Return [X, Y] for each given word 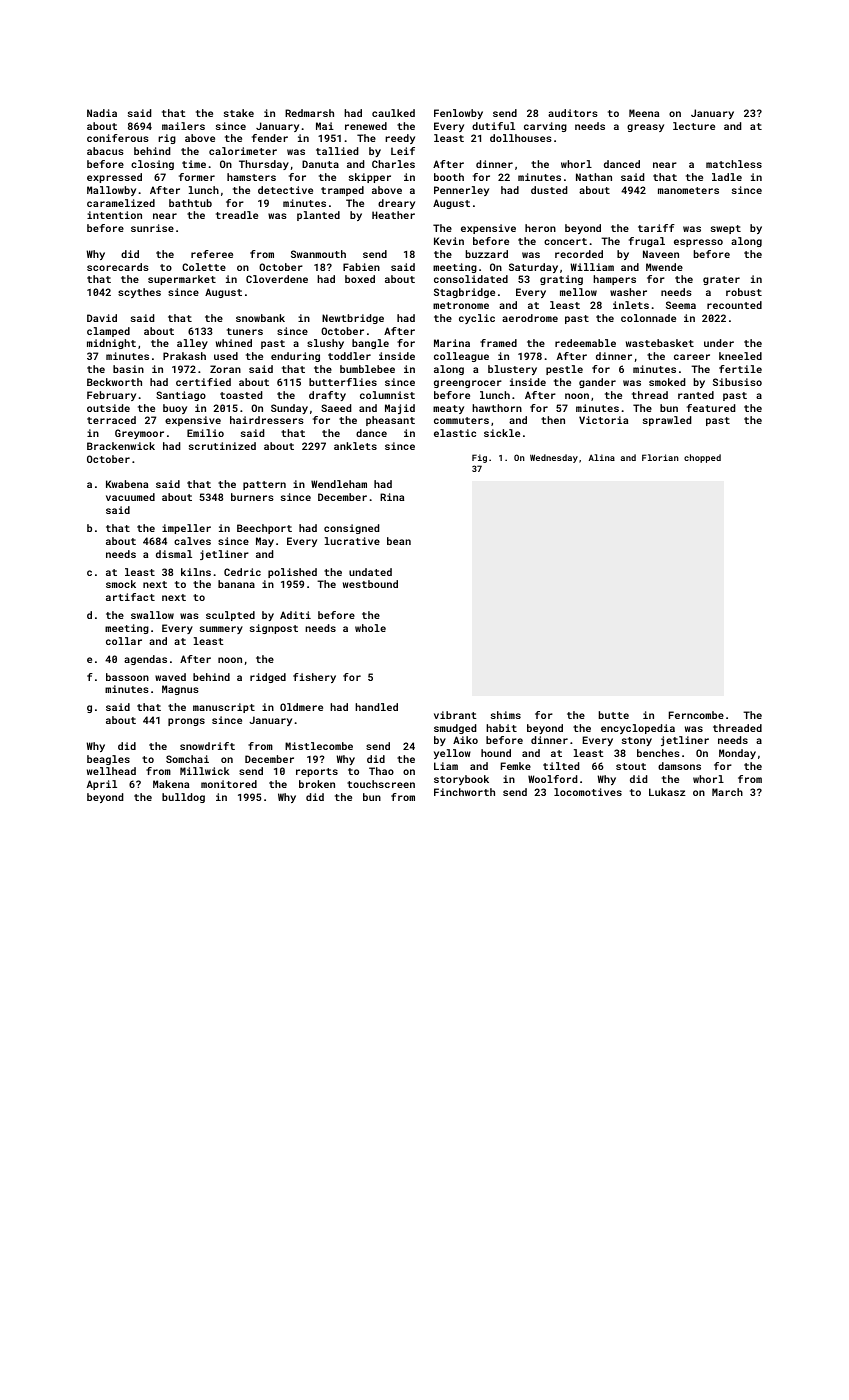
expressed [114, 178]
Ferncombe [696, 715]
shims [506, 715]
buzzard [487, 254]
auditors [573, 113]
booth [449, 177]
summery [221, 630]
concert [565, 241]
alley [192, 344]
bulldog [183, 798]
